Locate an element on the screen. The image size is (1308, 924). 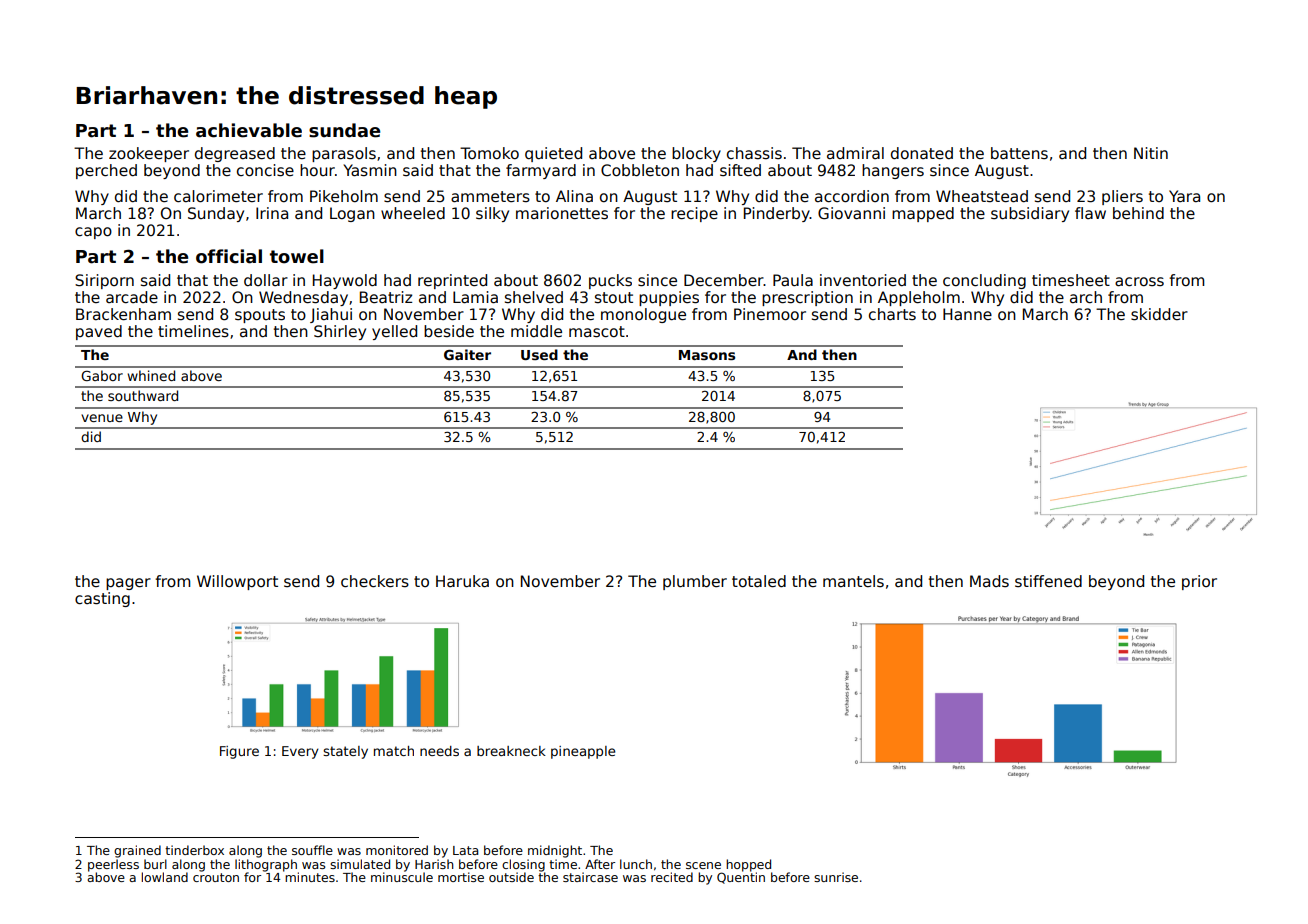
achievable is located at coordinates (249, 130).
